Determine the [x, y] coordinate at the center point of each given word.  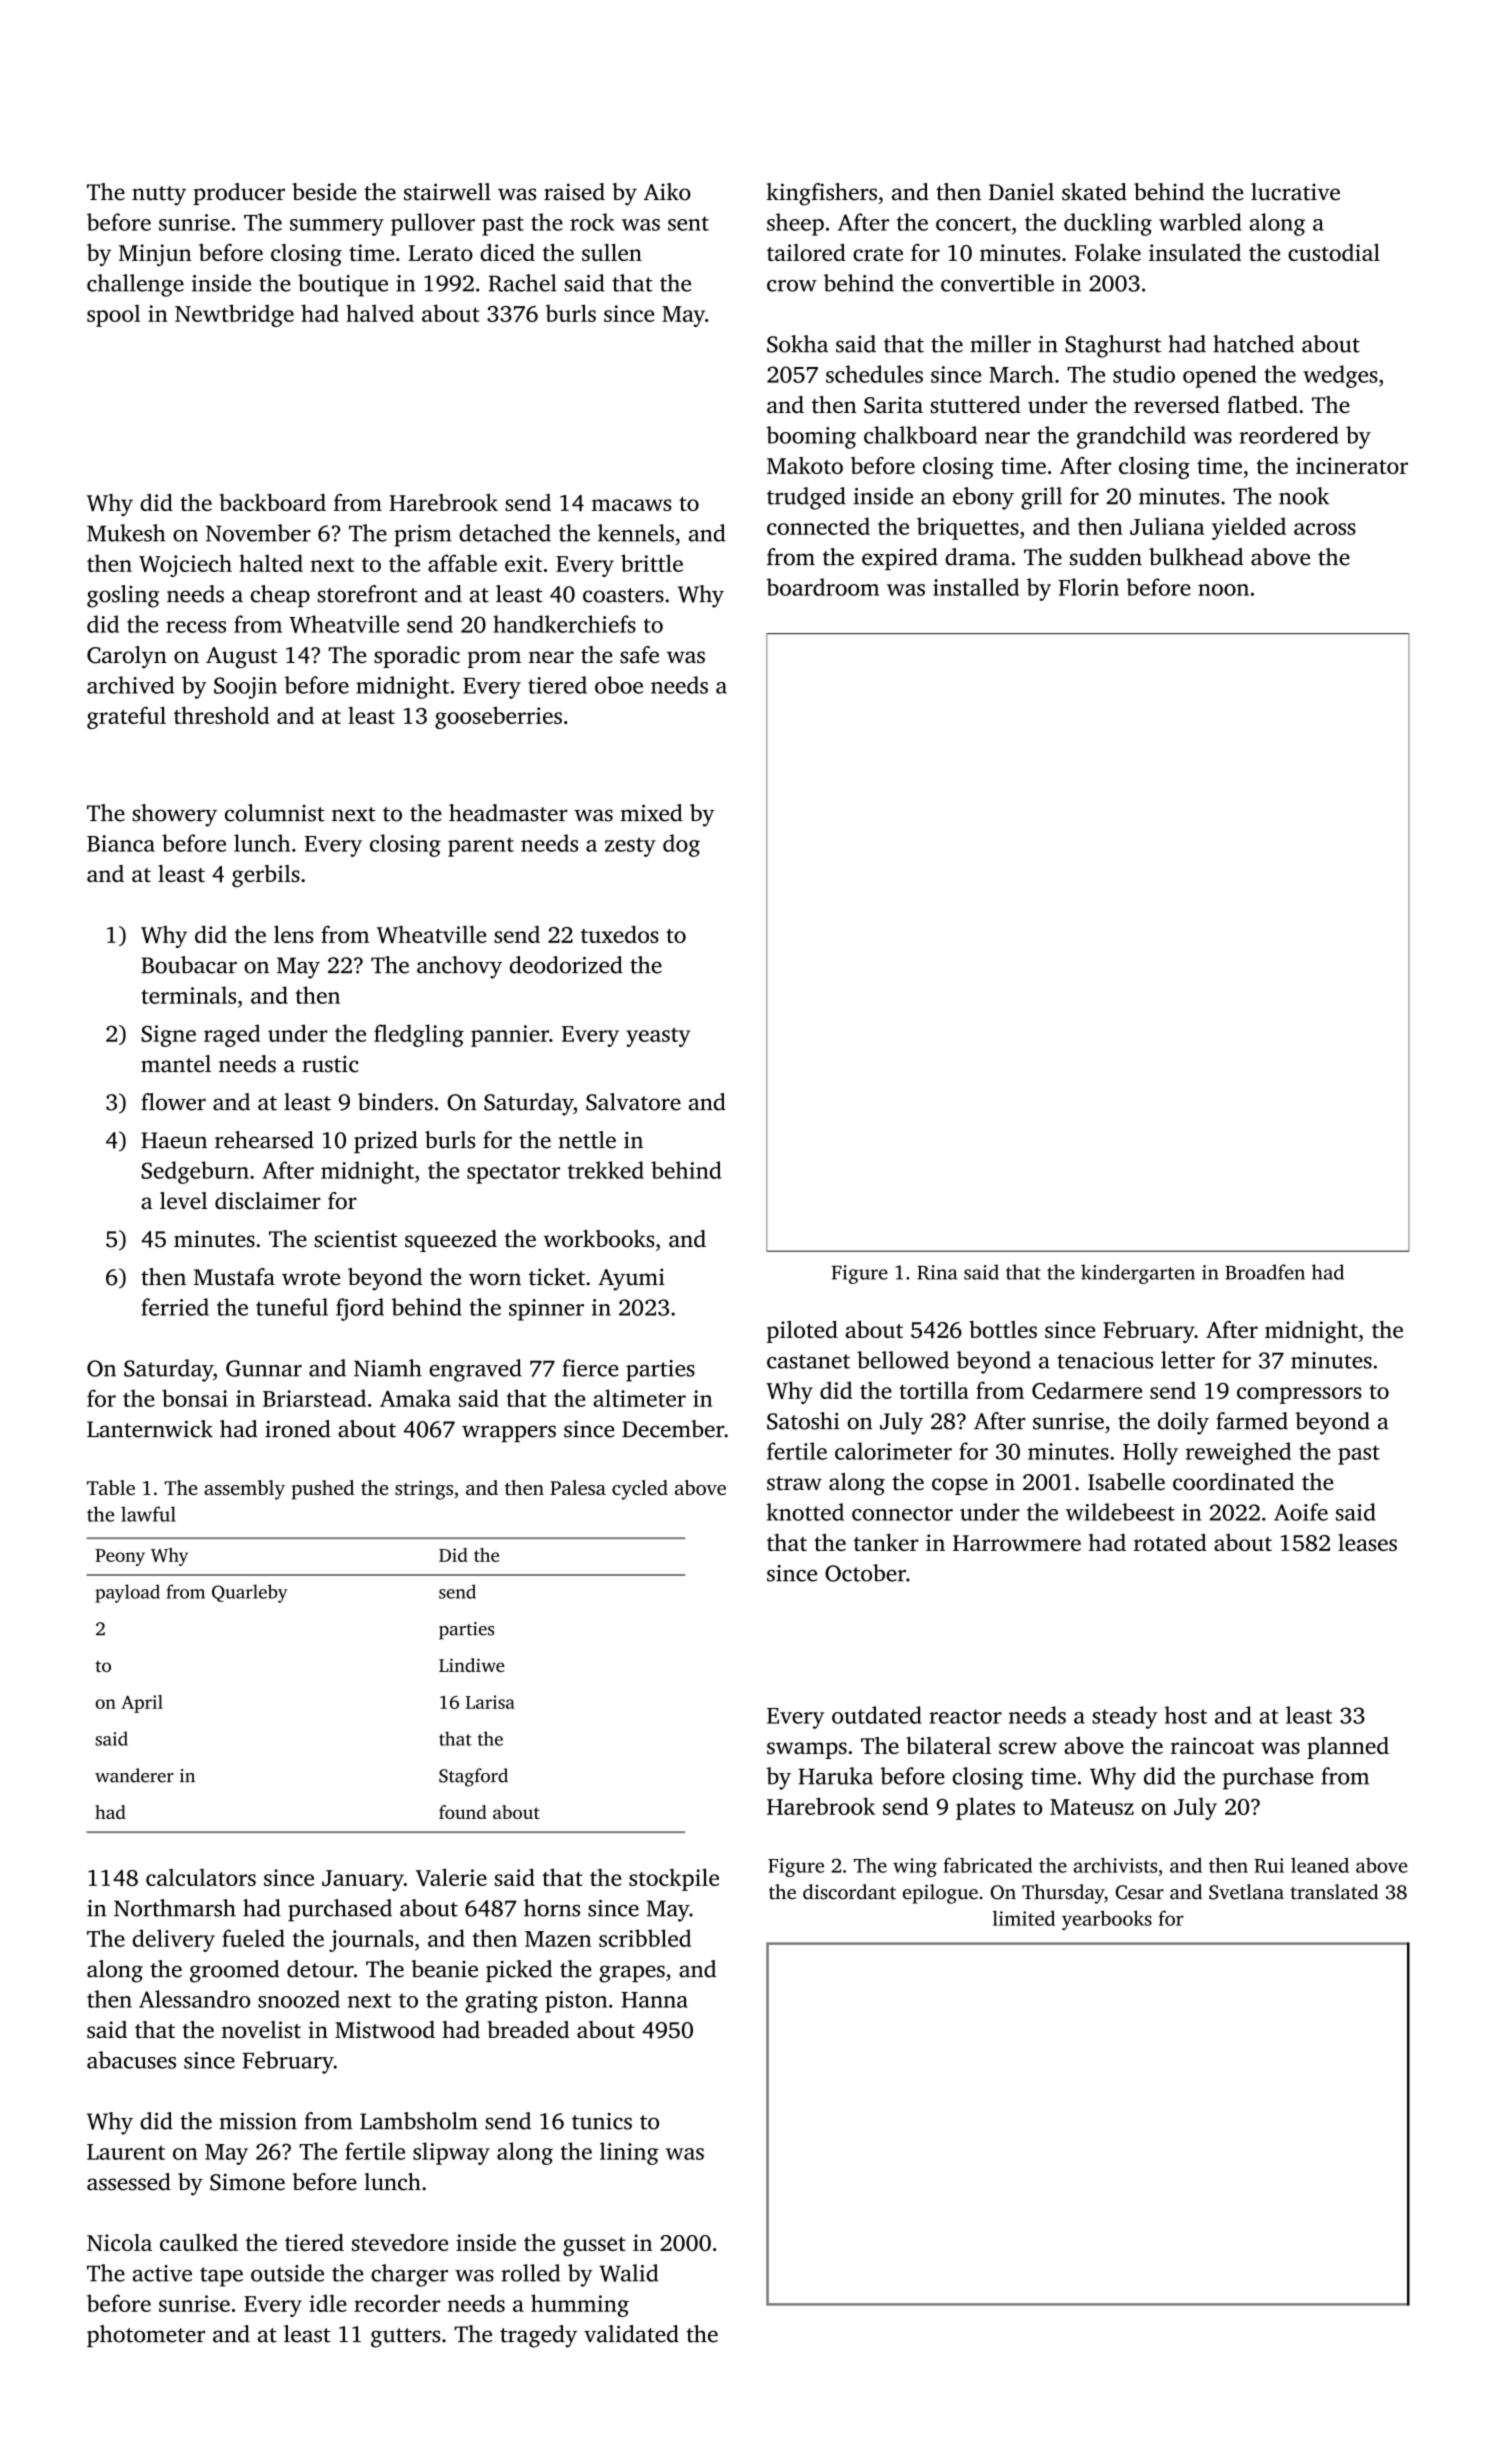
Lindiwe [472, 1665]
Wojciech [185, 565]
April [142, 1704]
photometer [146, 2336]
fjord [360, 1309]
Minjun [155, 255]
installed [976, 587]
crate [878, 254]
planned [1348, 1748]
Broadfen [1265, 1272]
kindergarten [1138, 1274]
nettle [587, 1140]
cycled [640, 1490]
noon [1223, 590]
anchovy [459, 967]
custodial [1334, 252]
